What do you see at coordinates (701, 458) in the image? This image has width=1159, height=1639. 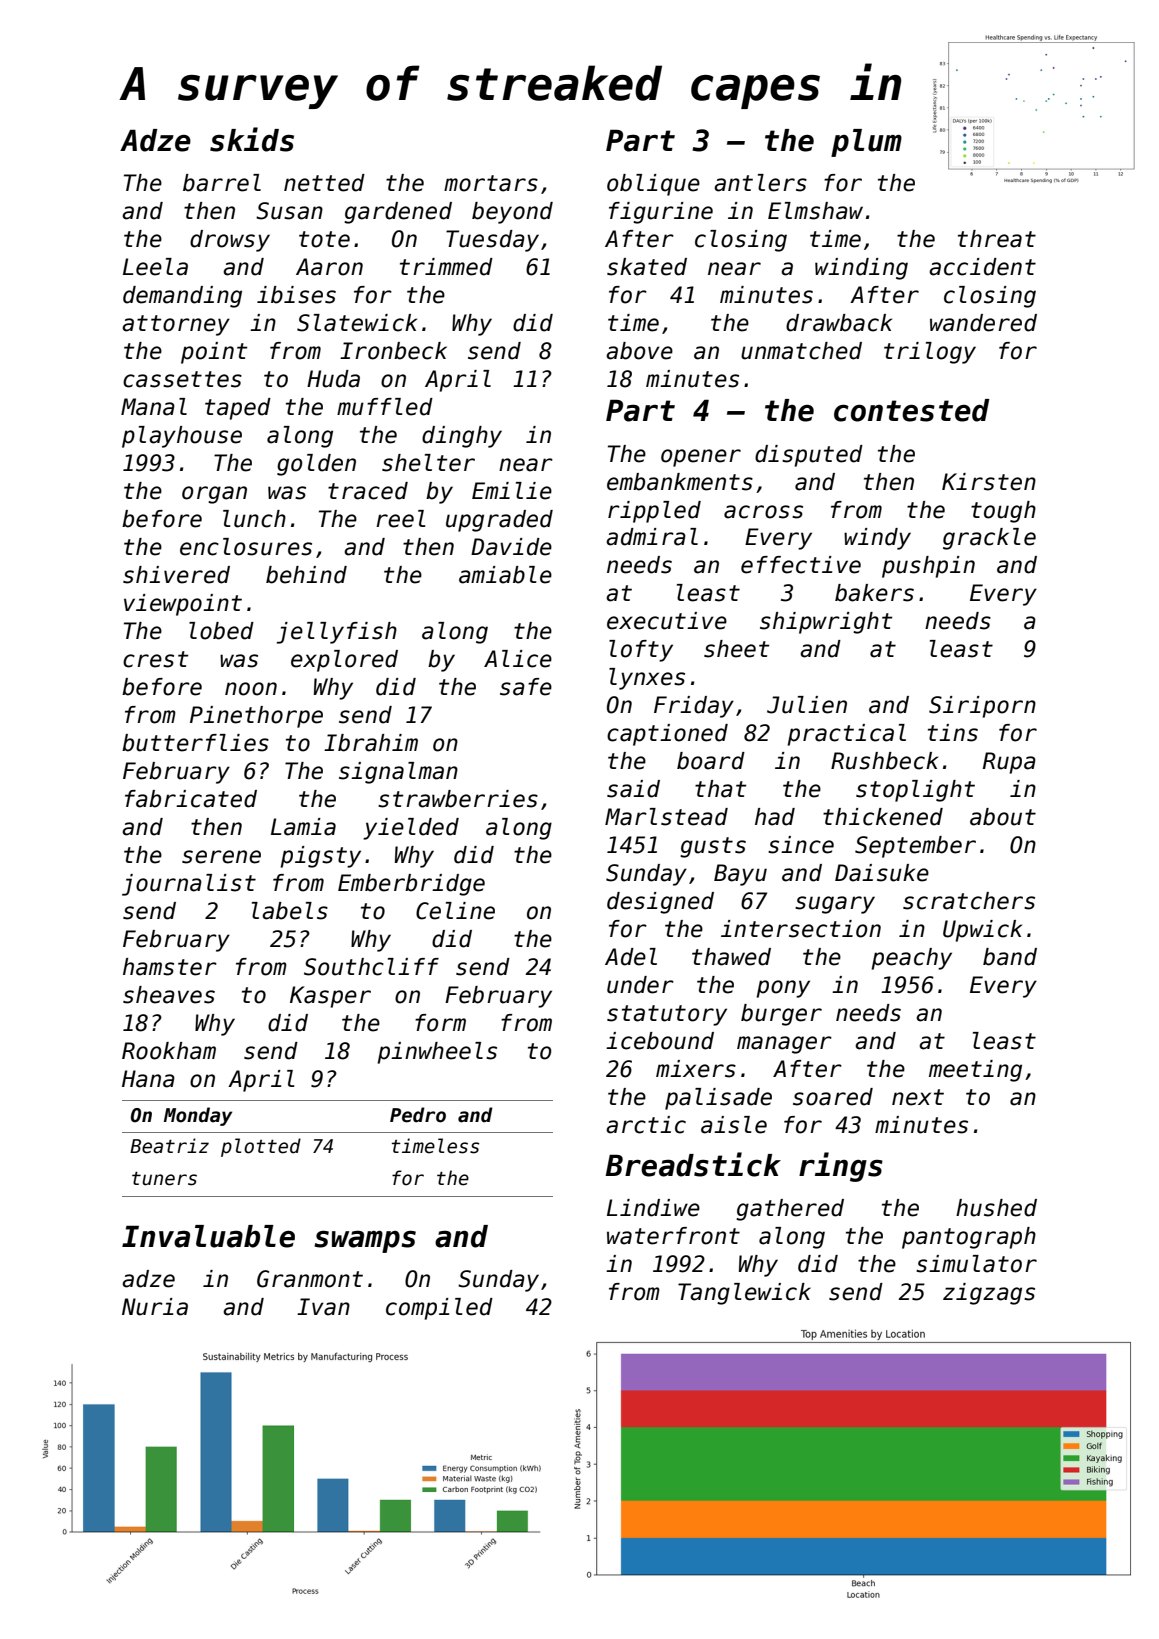 I see `opener` at bounding box center [701, 458].
